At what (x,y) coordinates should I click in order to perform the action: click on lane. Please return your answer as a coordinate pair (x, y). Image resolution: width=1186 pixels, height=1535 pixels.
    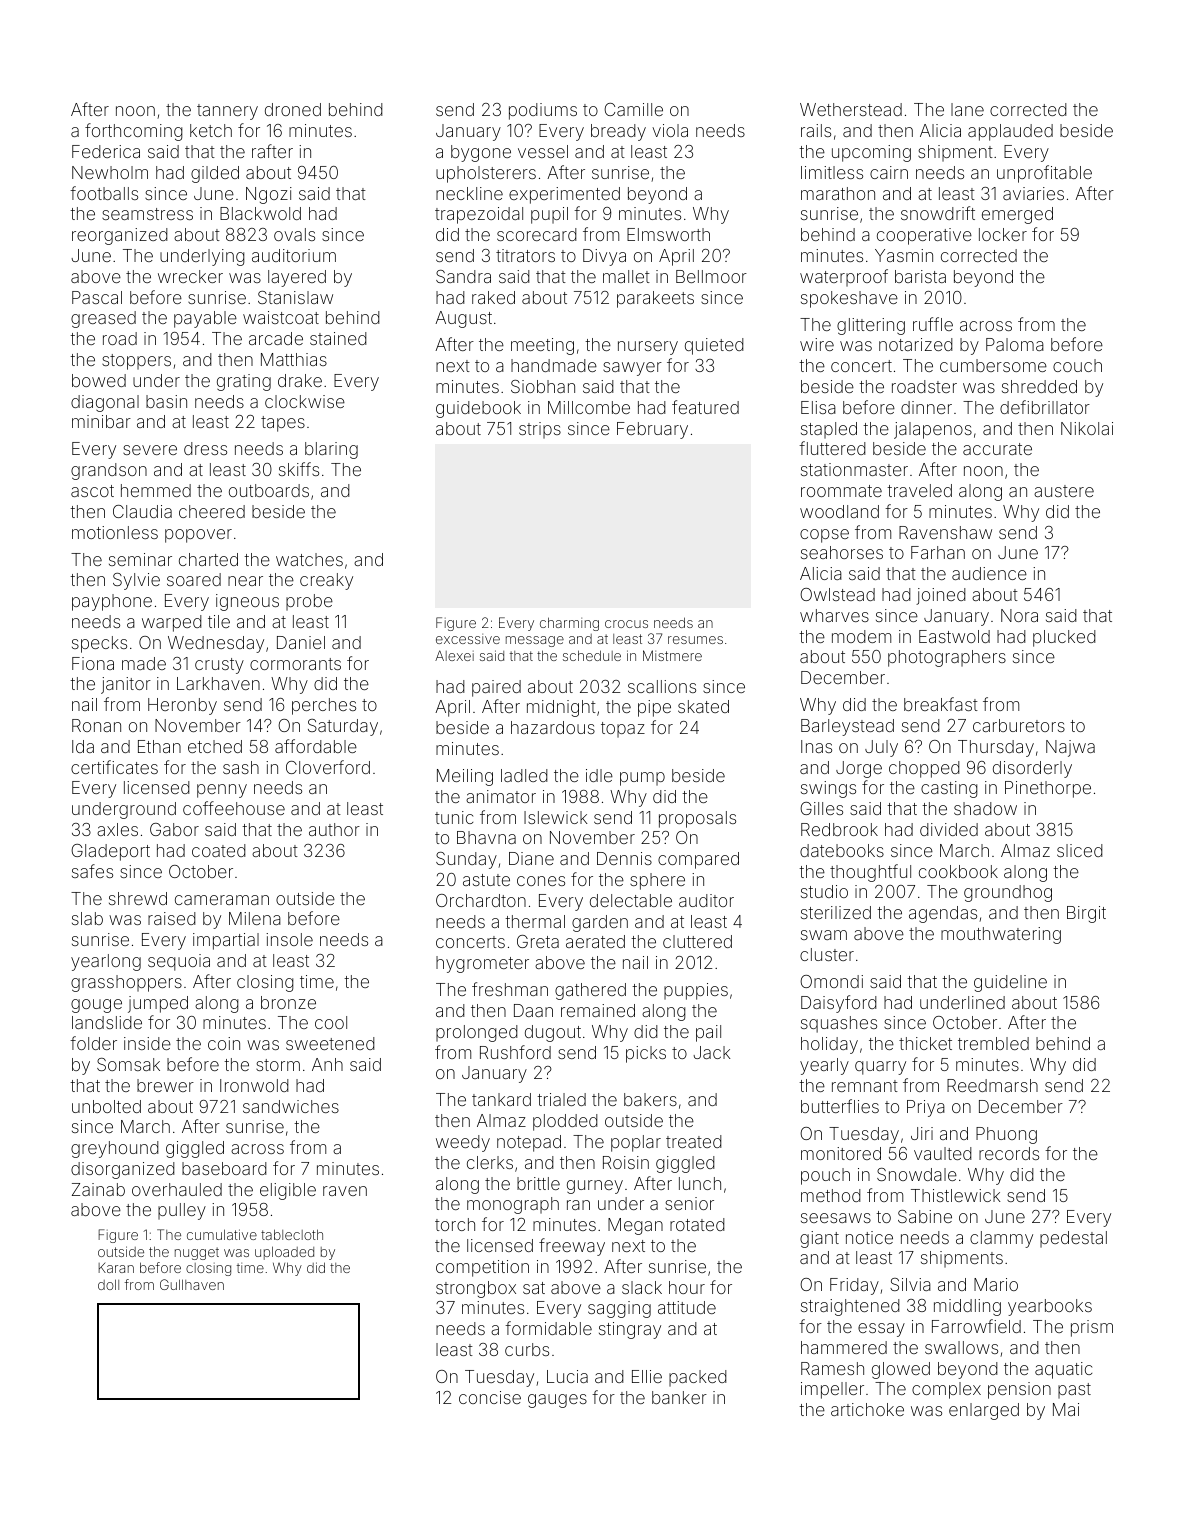
    Looking at the image, I should click on (967, 109).
